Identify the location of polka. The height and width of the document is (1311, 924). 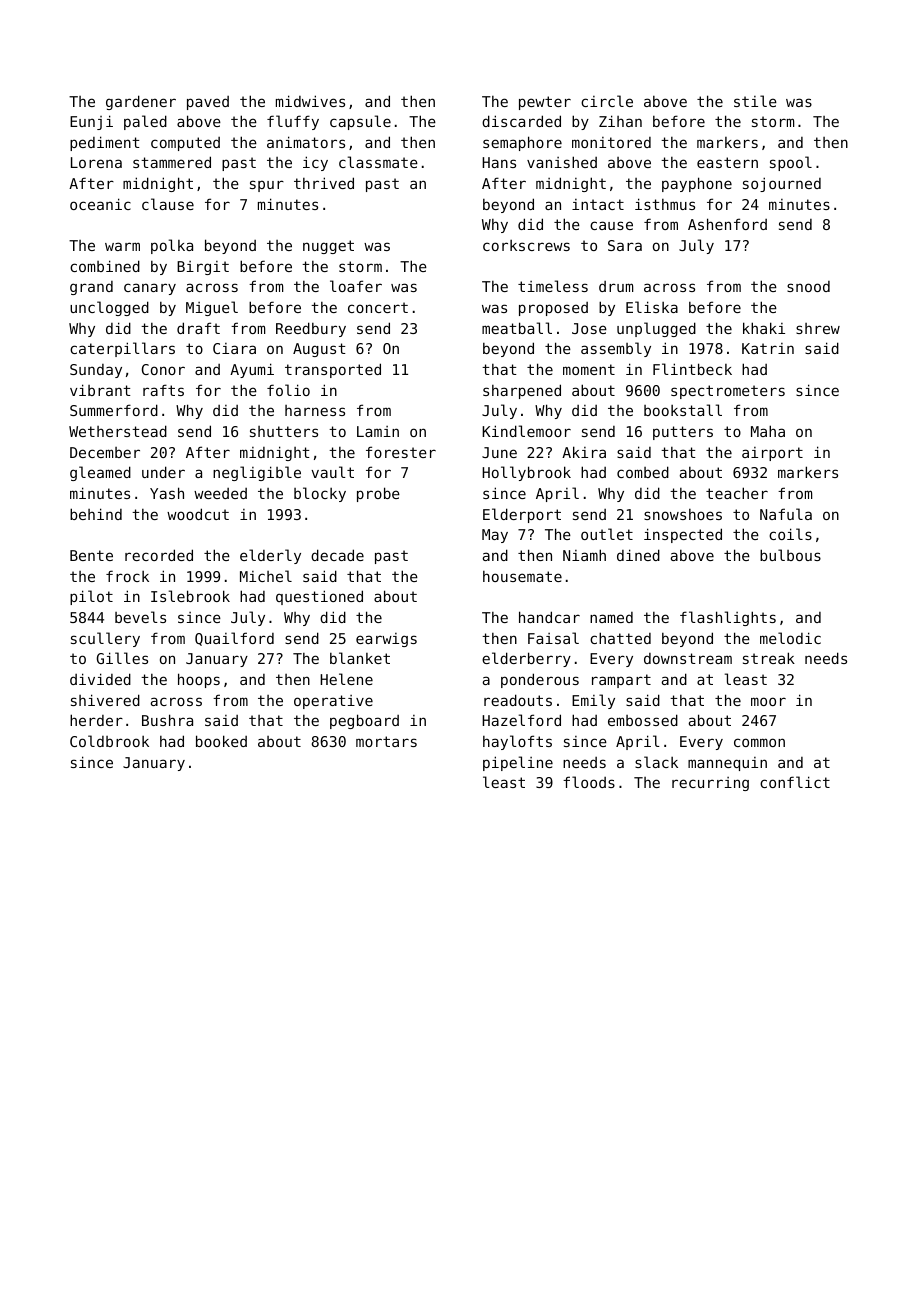
(172, 246).
